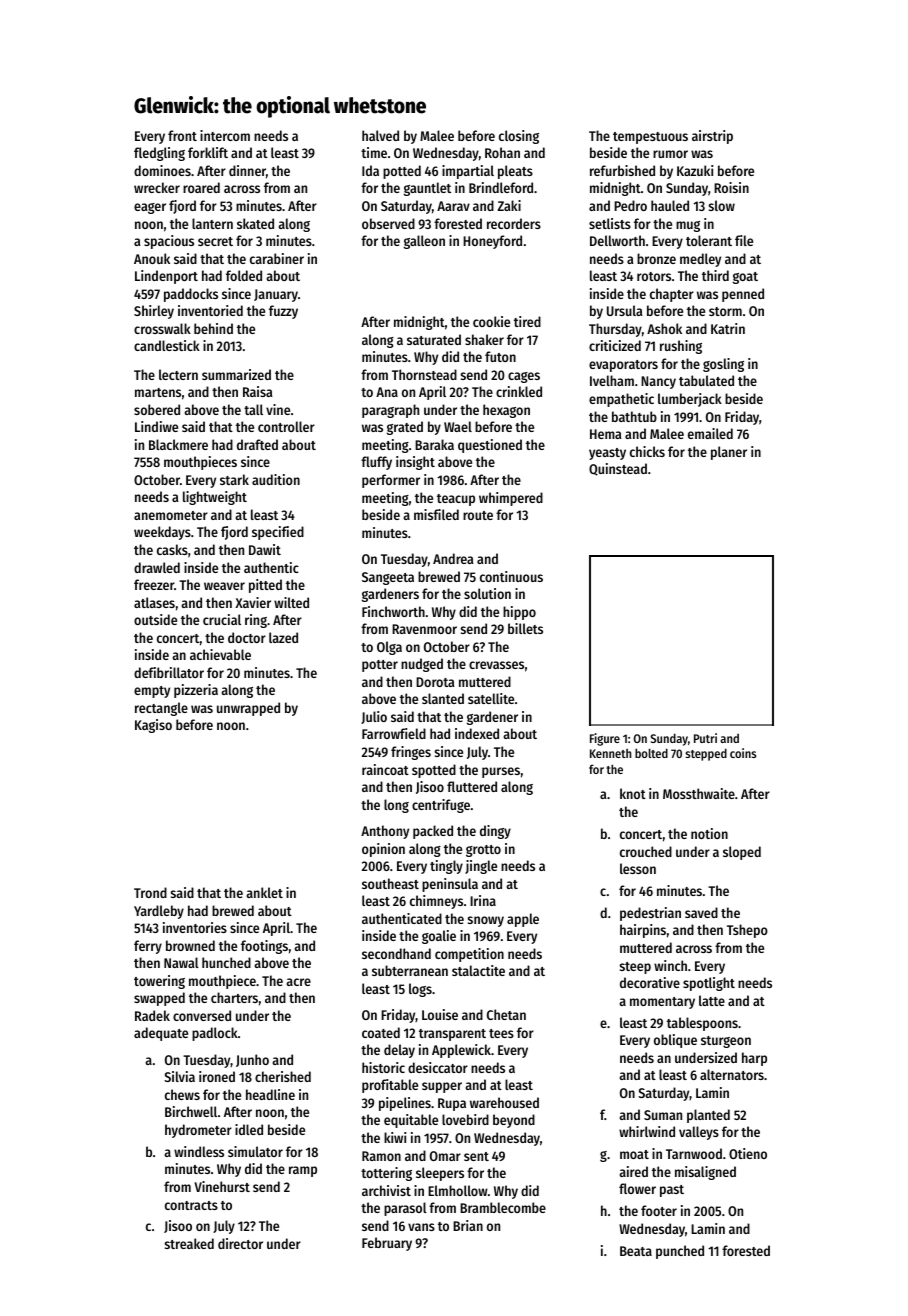  What do you see at coordinates (487, 593) in the screenshot?
I see `solution` at bounding box center [487, 593].
